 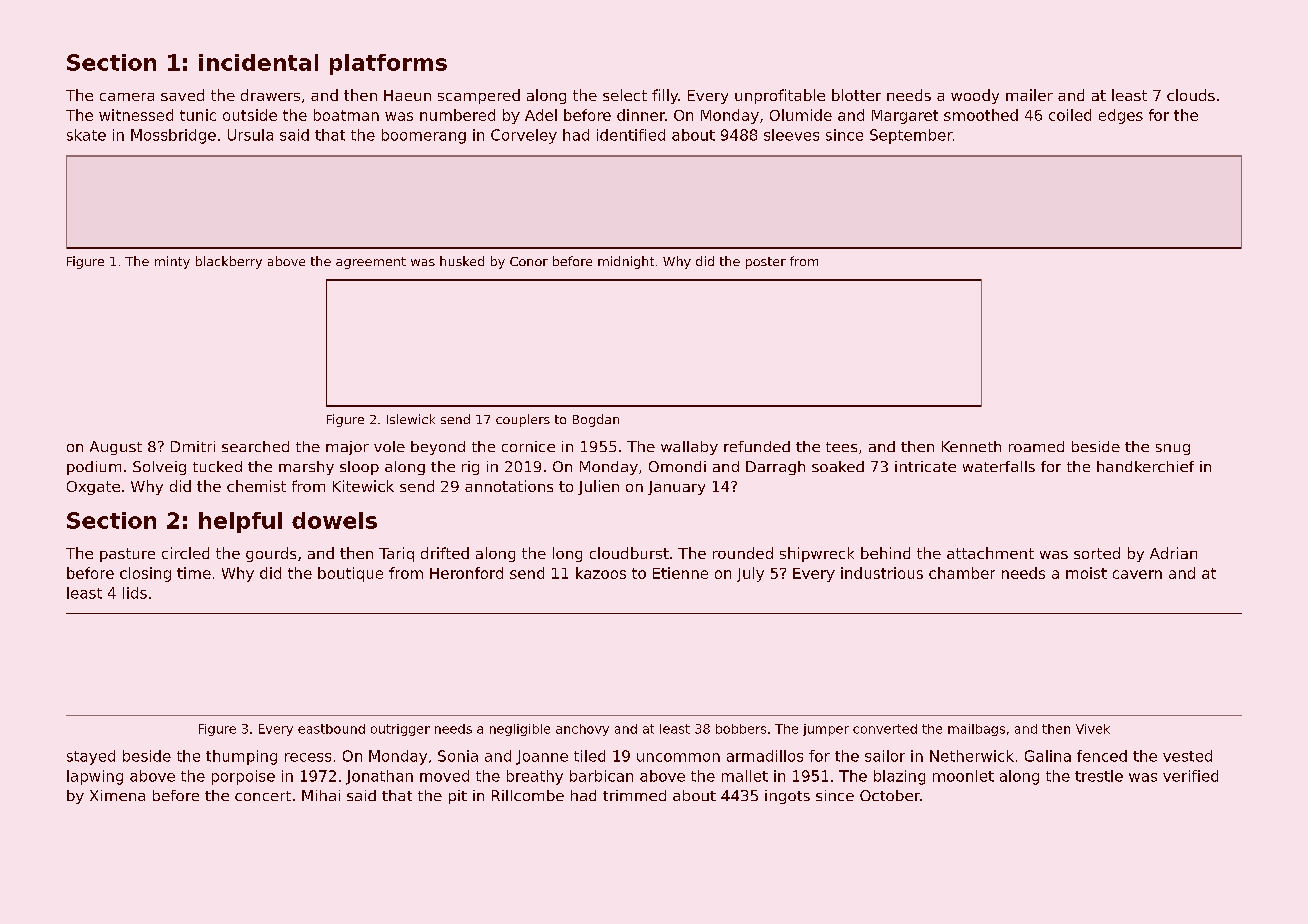 I want to click on clouds, so click(x=1191, y=95).
